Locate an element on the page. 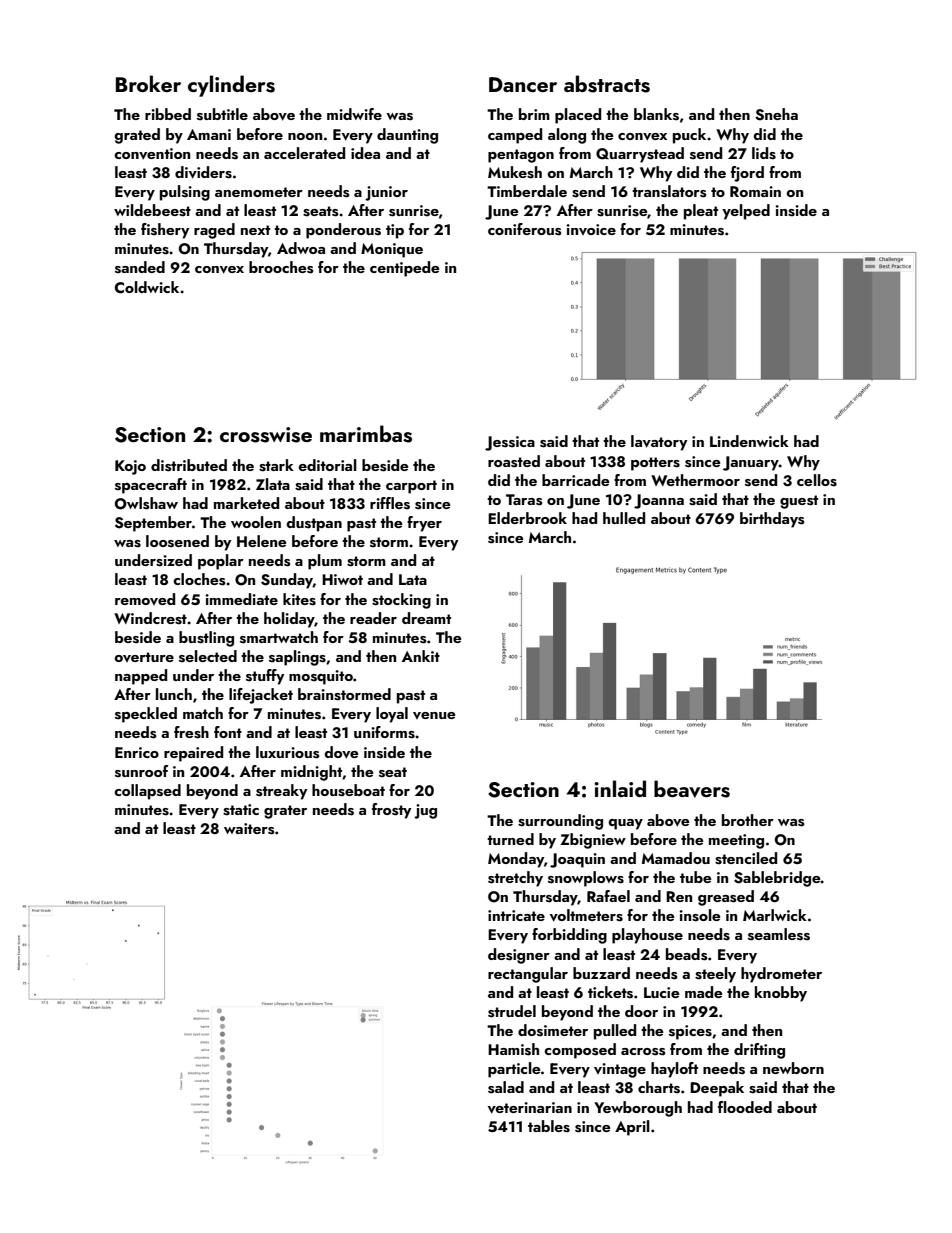 The image size is (952, 1233). junior is located at coordinates (386, 193).
